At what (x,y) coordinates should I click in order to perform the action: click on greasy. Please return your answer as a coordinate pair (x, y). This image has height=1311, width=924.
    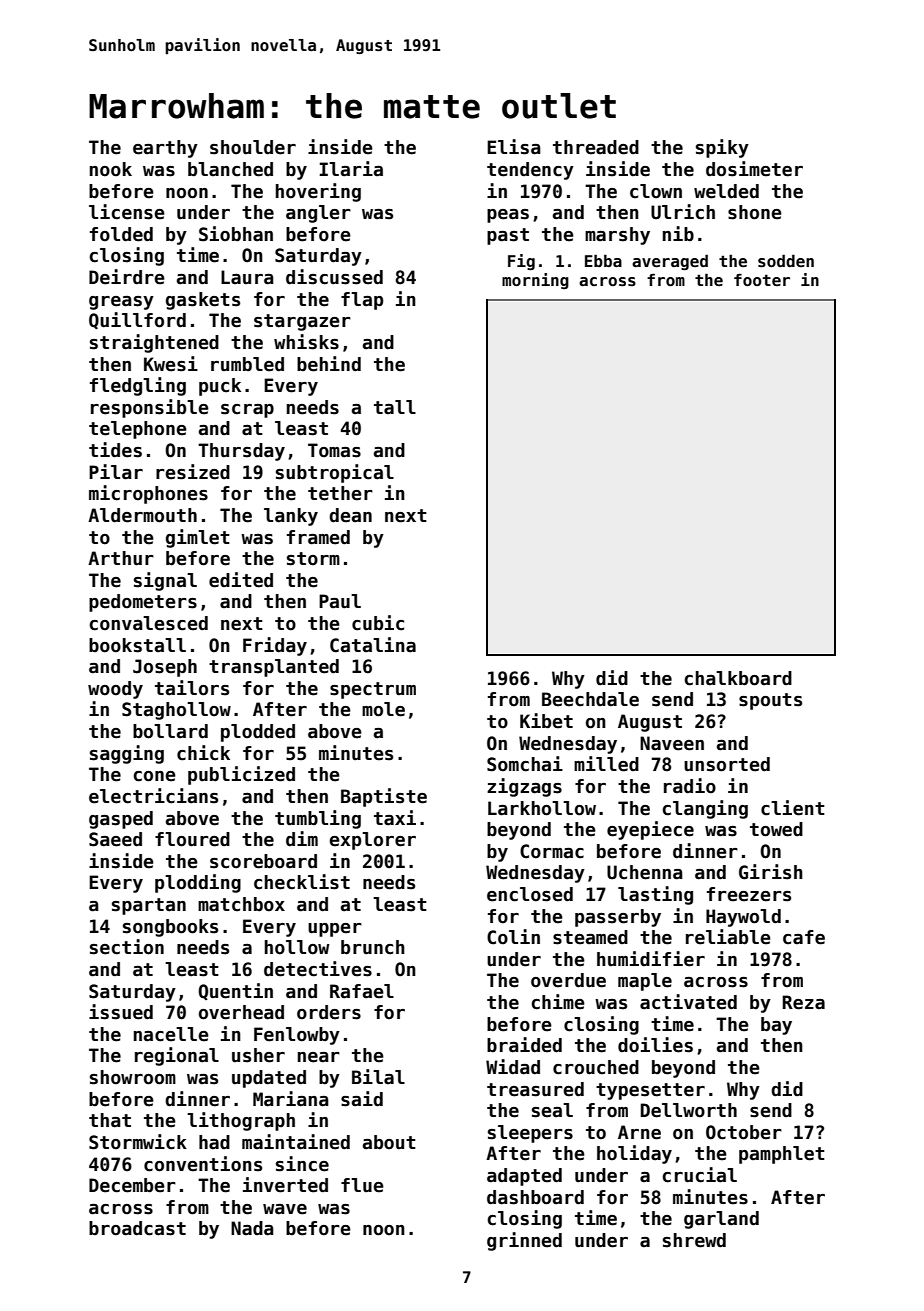
    Looking at the image, I should click on (121, 303).
